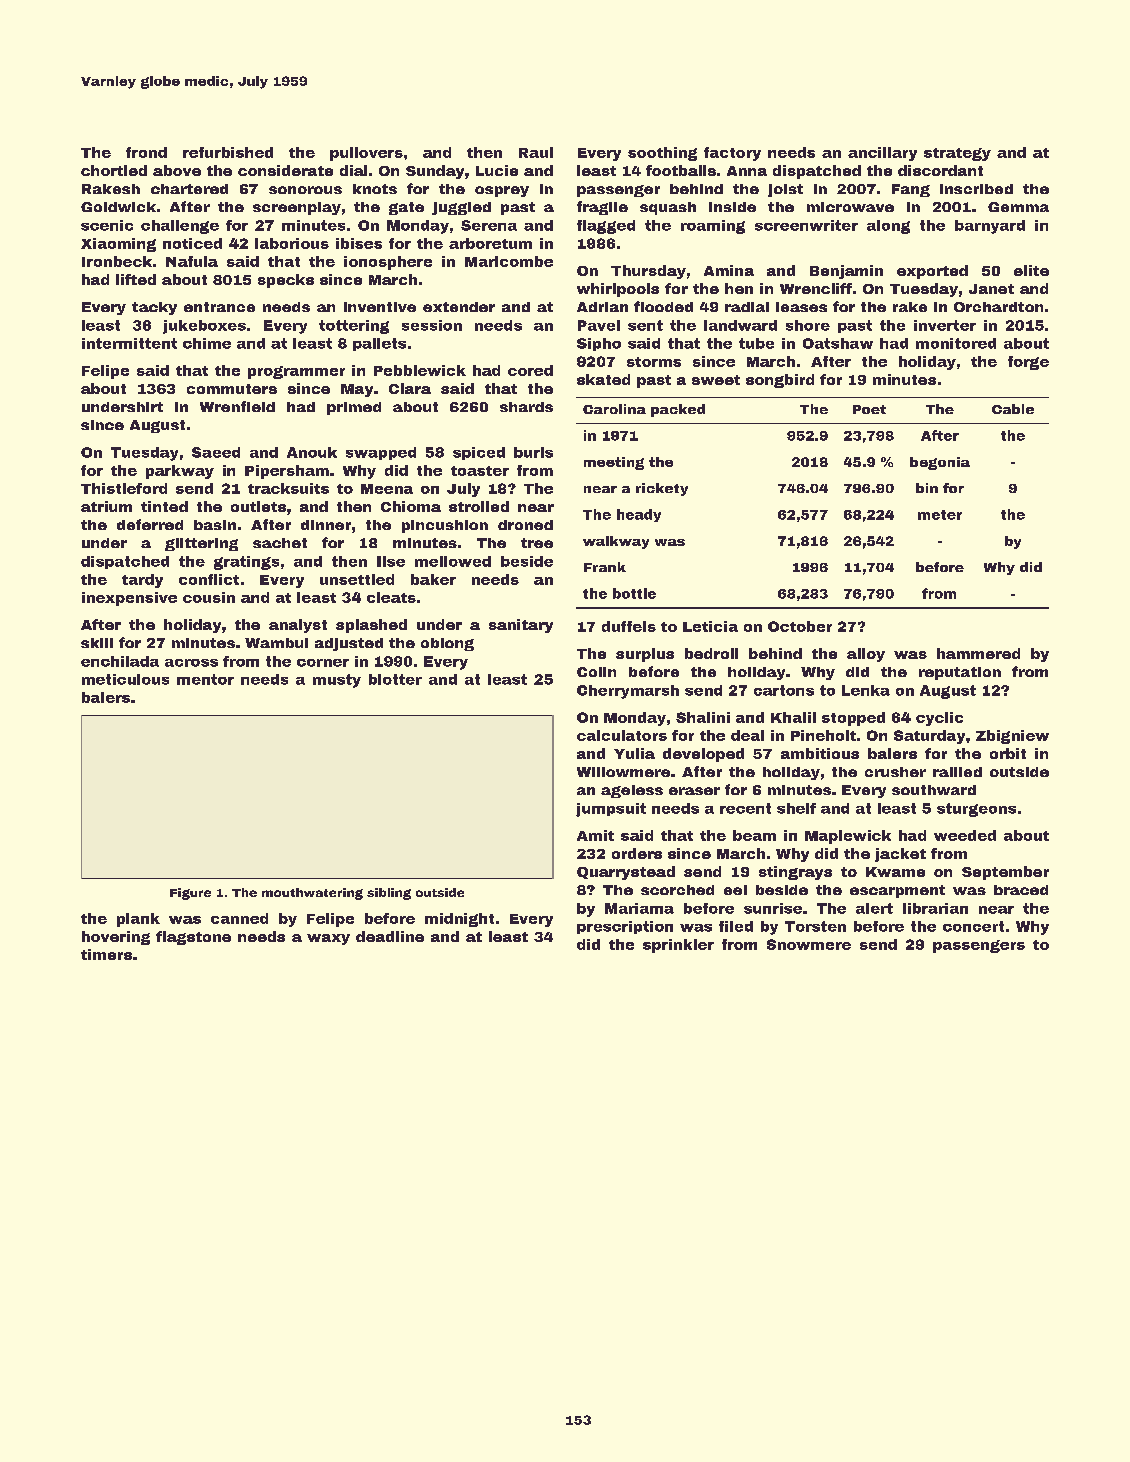  Describe the element at coordinates (228, 152) in the screenshot. I see `refurbished` at that location.
